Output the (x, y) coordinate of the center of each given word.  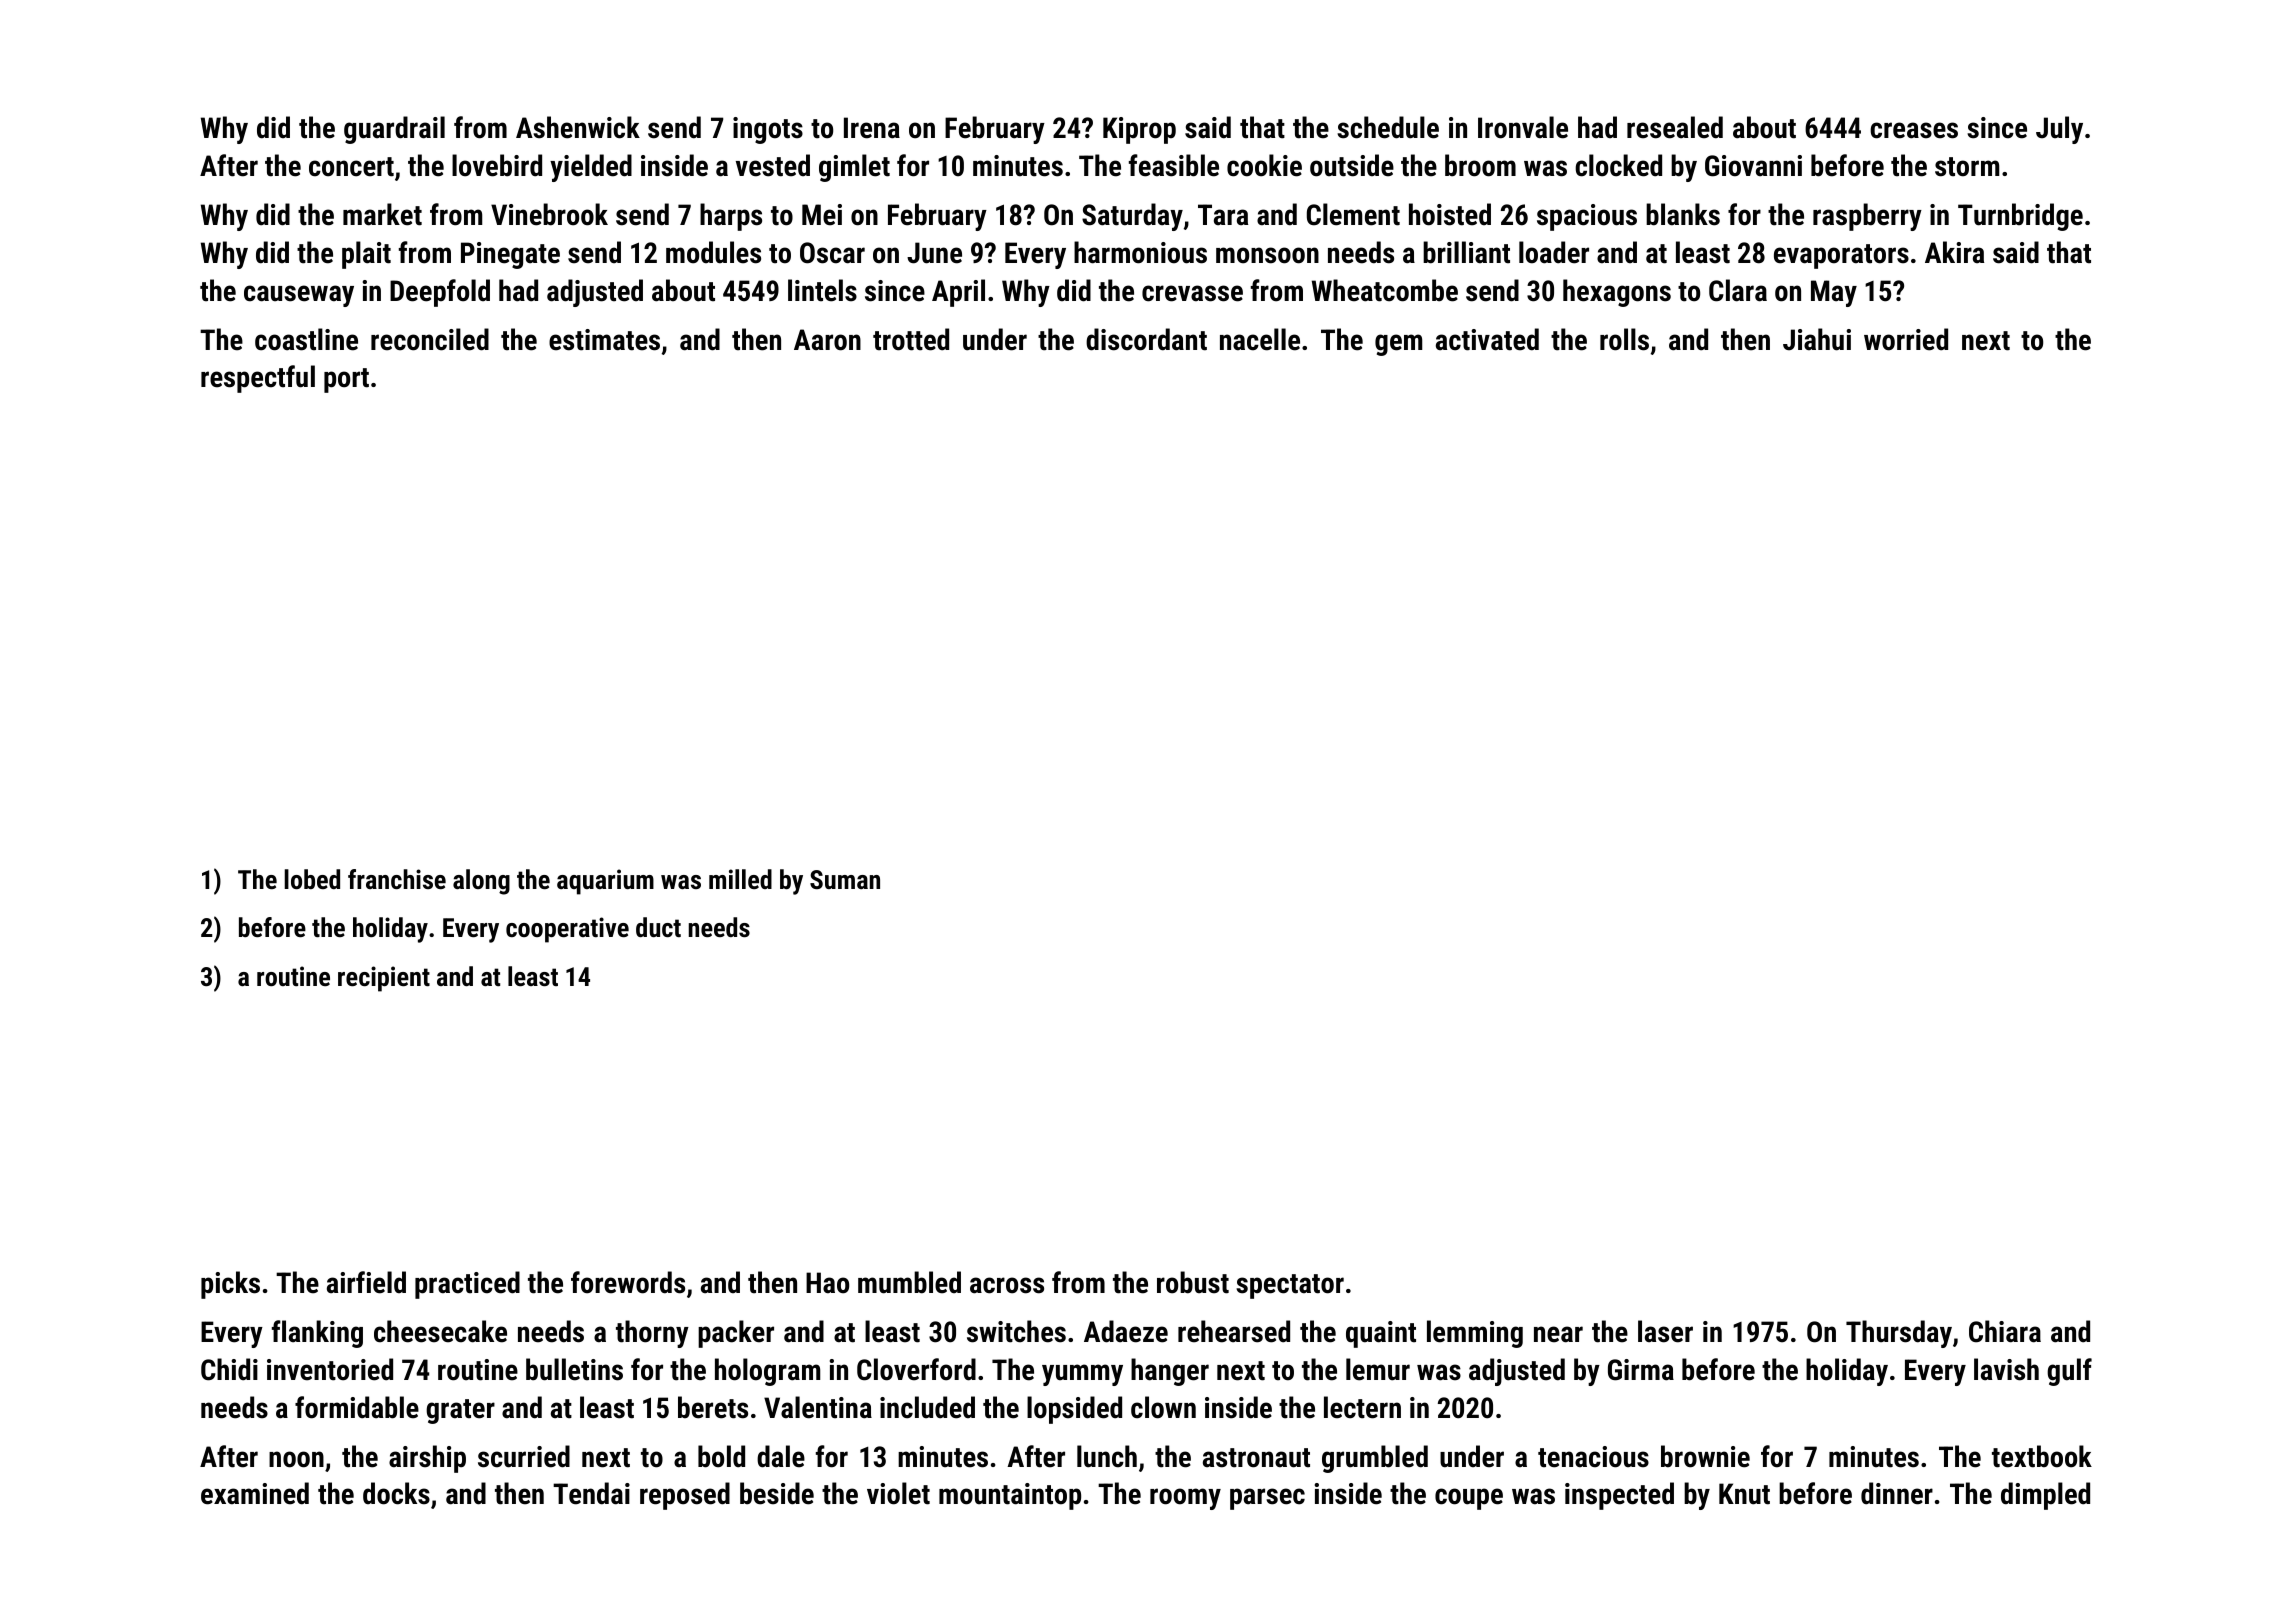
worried (1906, 339)
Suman (845, 879)
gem (1398, 345)
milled (740, 879)
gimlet (854, 168)
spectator (1290, 1286)
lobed (312, 879)
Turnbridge (2020, 217)
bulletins (574, 1369)
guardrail (394, 130)
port (346, 380)
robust (1193, 1282)
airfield (366, 1282)
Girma (1641, 1370)
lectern (1362, 1407)
